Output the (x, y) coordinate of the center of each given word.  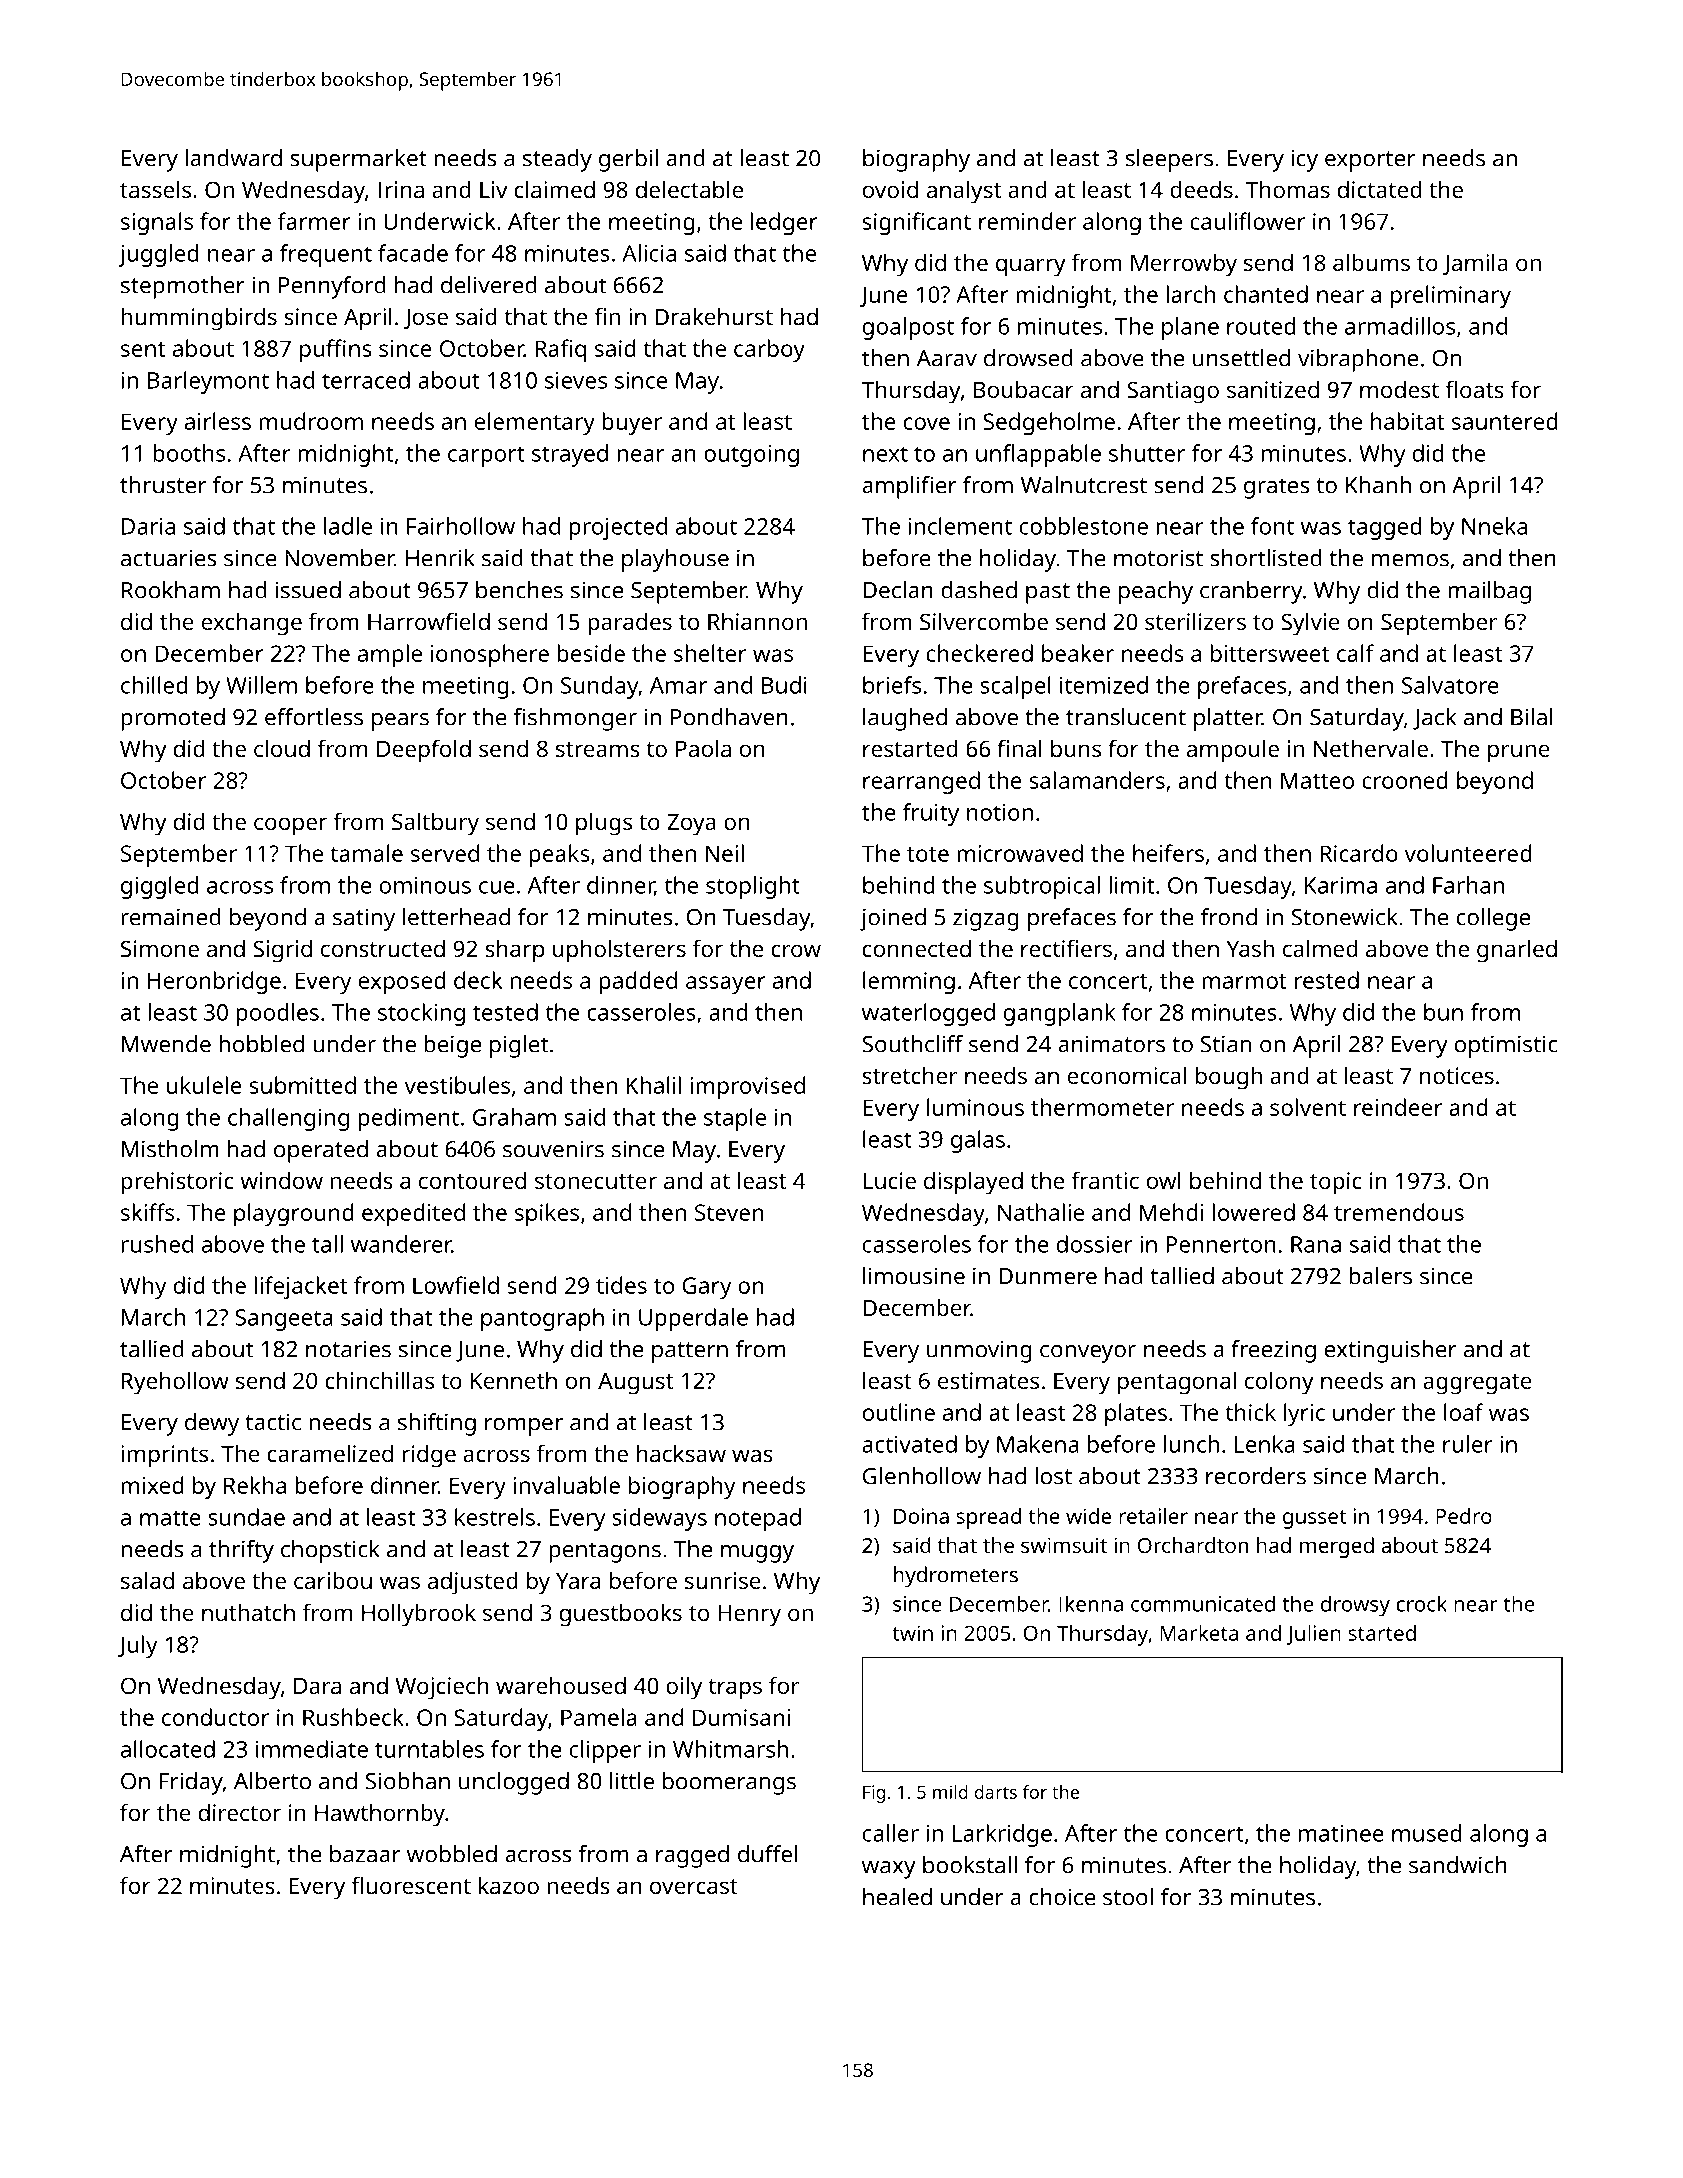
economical (1127, 1075)
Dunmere (1048, 1276)
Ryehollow (175, 1383)
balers (1380, 1276)
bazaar (365, 1854)
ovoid (890, 189)
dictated (1380, 189)
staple (735, 1119)
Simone (160, 948)
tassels (155, 189)
